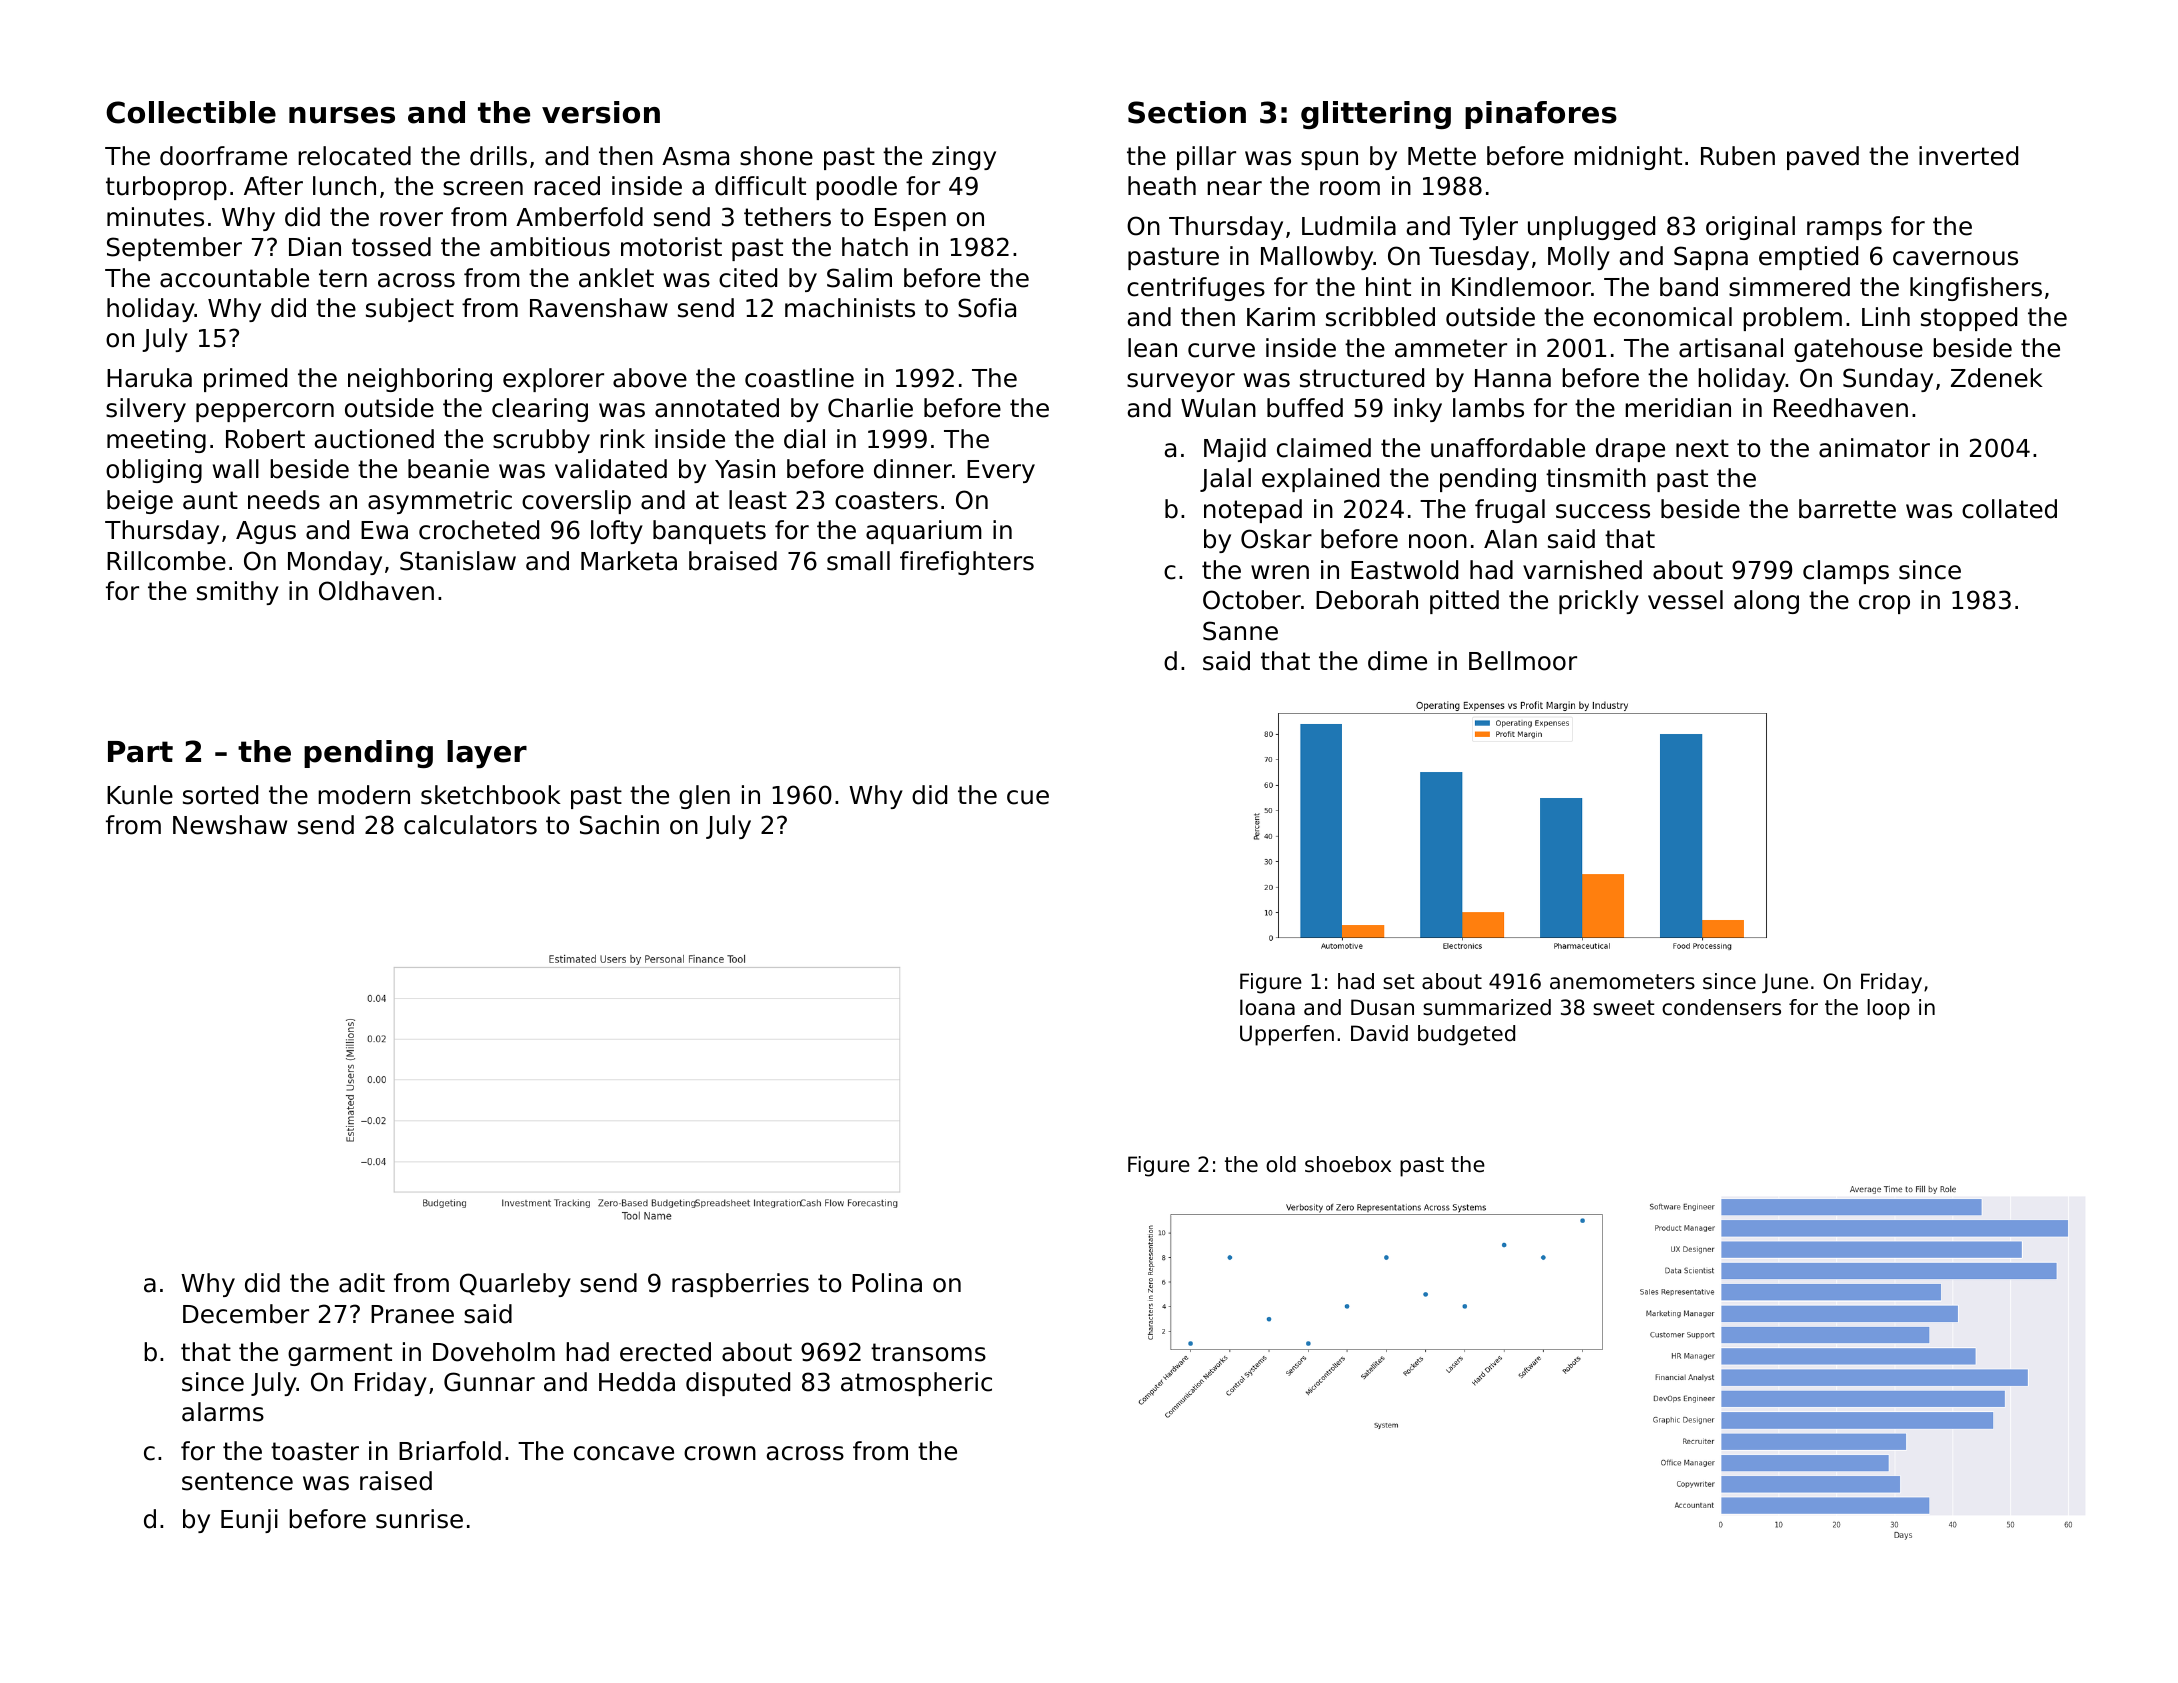 Image resolution: width=2178 pixels, height=1683 pixels. What do you see at coordinates (1466, 1035) in the image?
I see `budgeted` at bounding box center [1466, 1035].
